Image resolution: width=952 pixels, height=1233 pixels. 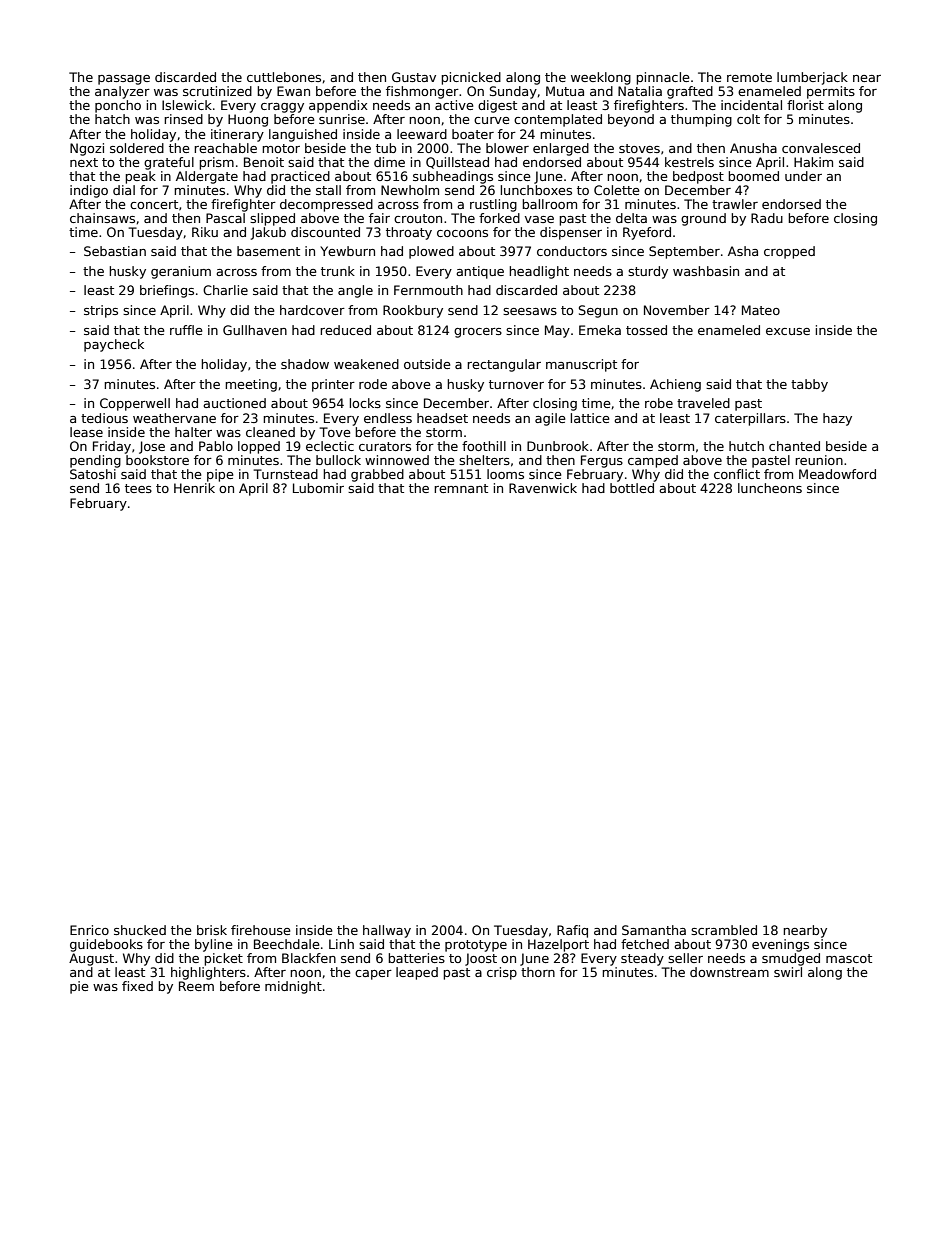 What do you see at coordinates (598, 311) in the image?
I see `Segun` at bounding box center [598, 311].
